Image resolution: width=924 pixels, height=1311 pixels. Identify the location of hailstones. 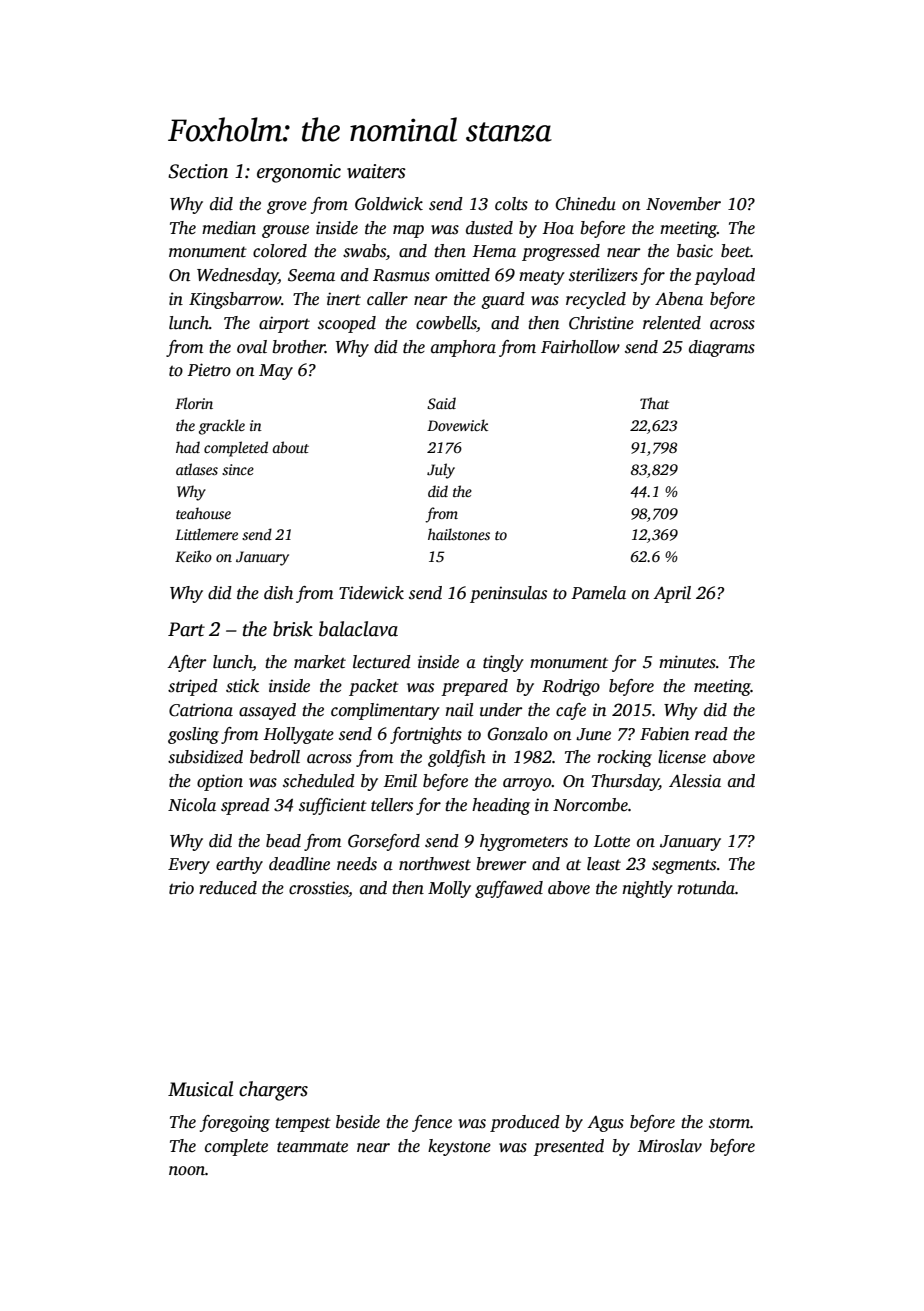
(459, 534).
